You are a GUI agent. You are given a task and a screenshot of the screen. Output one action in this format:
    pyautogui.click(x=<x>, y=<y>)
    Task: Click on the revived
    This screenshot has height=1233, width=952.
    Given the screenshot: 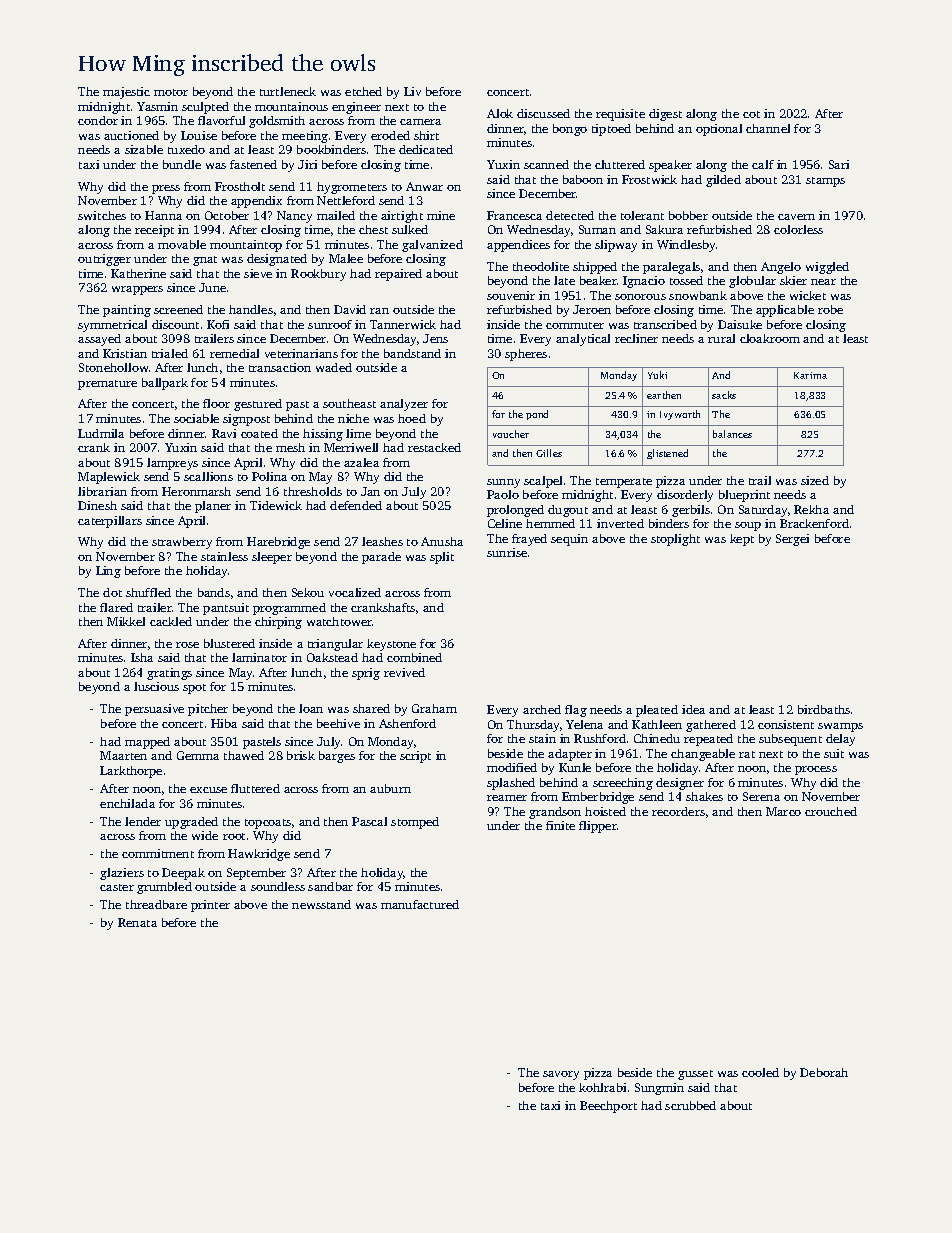 What is the action you would take?
    pyautogui.click(x=404, y=672)
